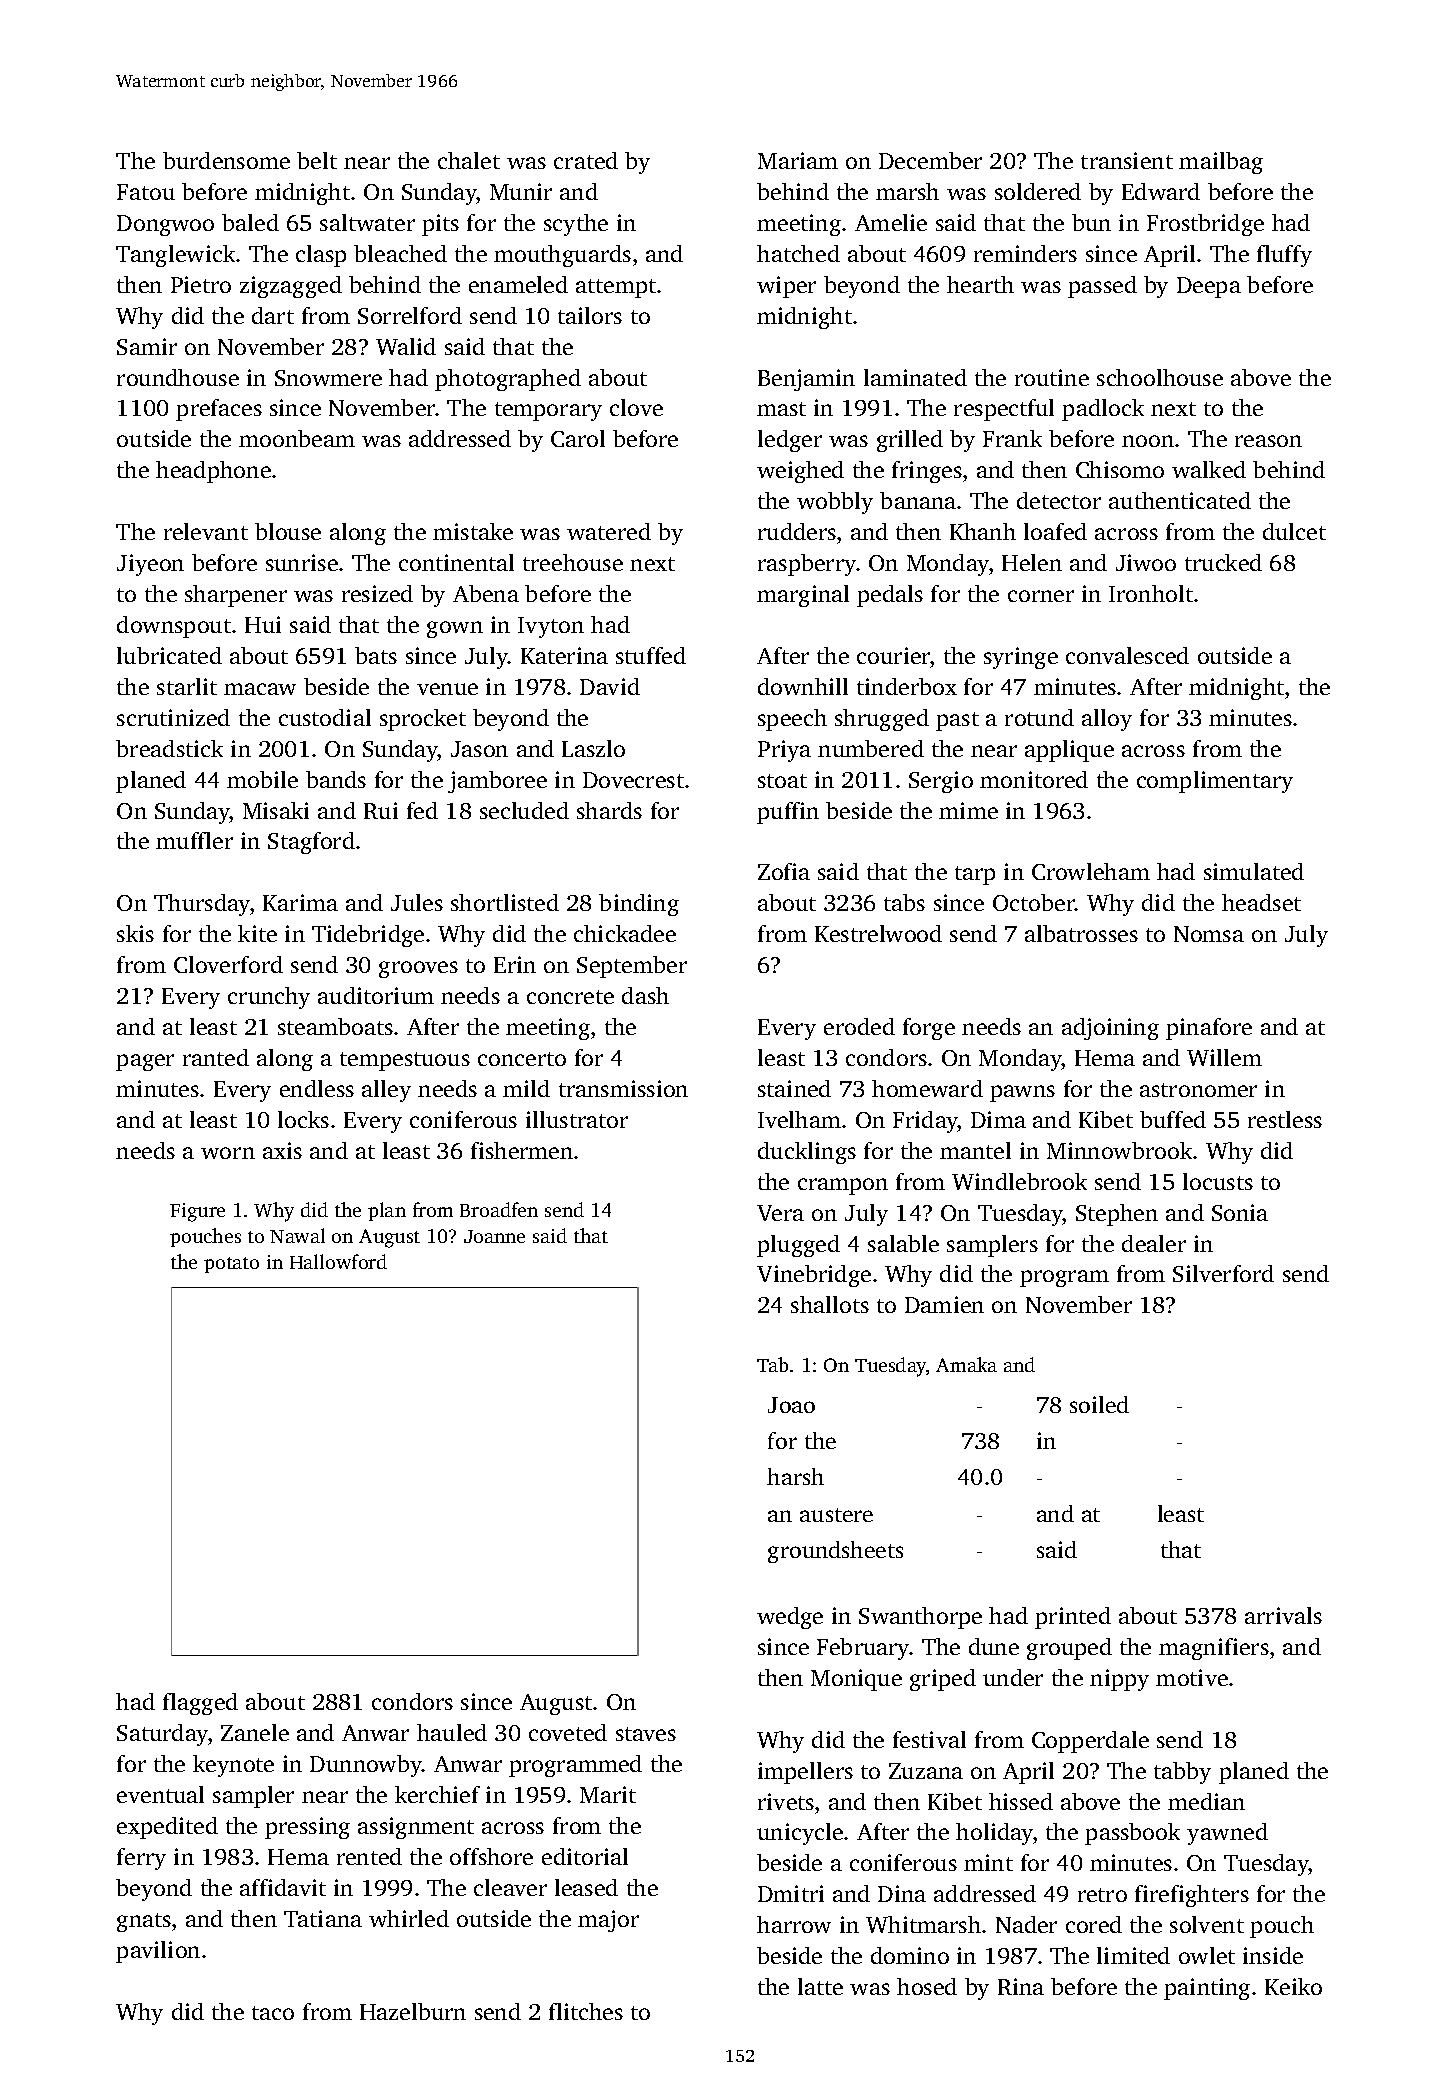 This page has height=2100, width=1450. Describe the element at coordinates (197, 1212) in the page. I see `Figure` at that location.
